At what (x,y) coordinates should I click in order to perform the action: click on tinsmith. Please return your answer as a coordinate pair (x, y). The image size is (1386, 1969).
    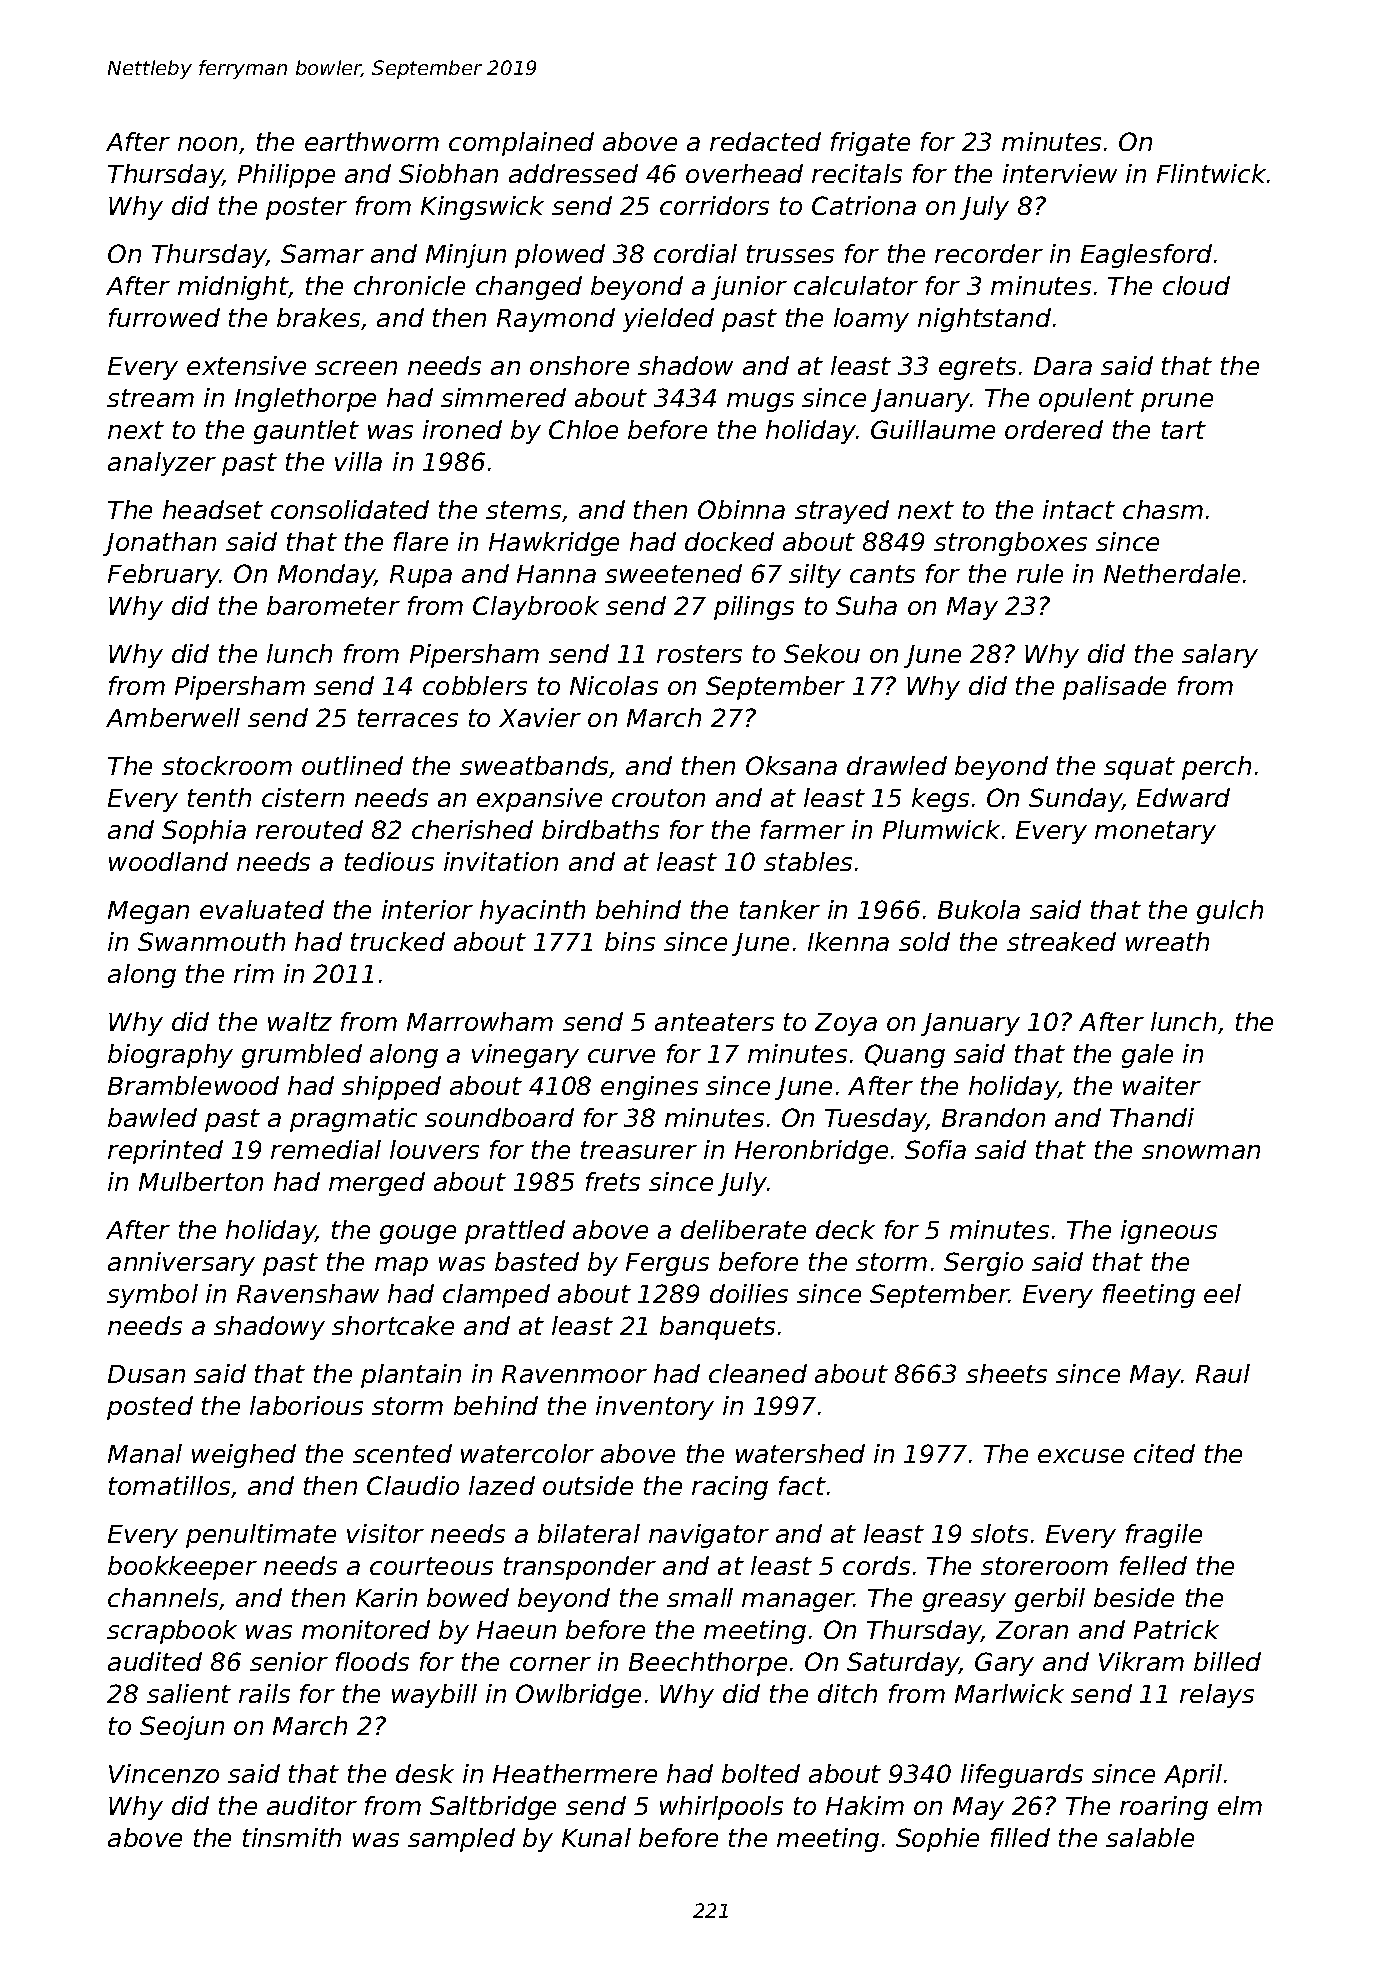
    Looking at the image, I should click on (292, 1837).
